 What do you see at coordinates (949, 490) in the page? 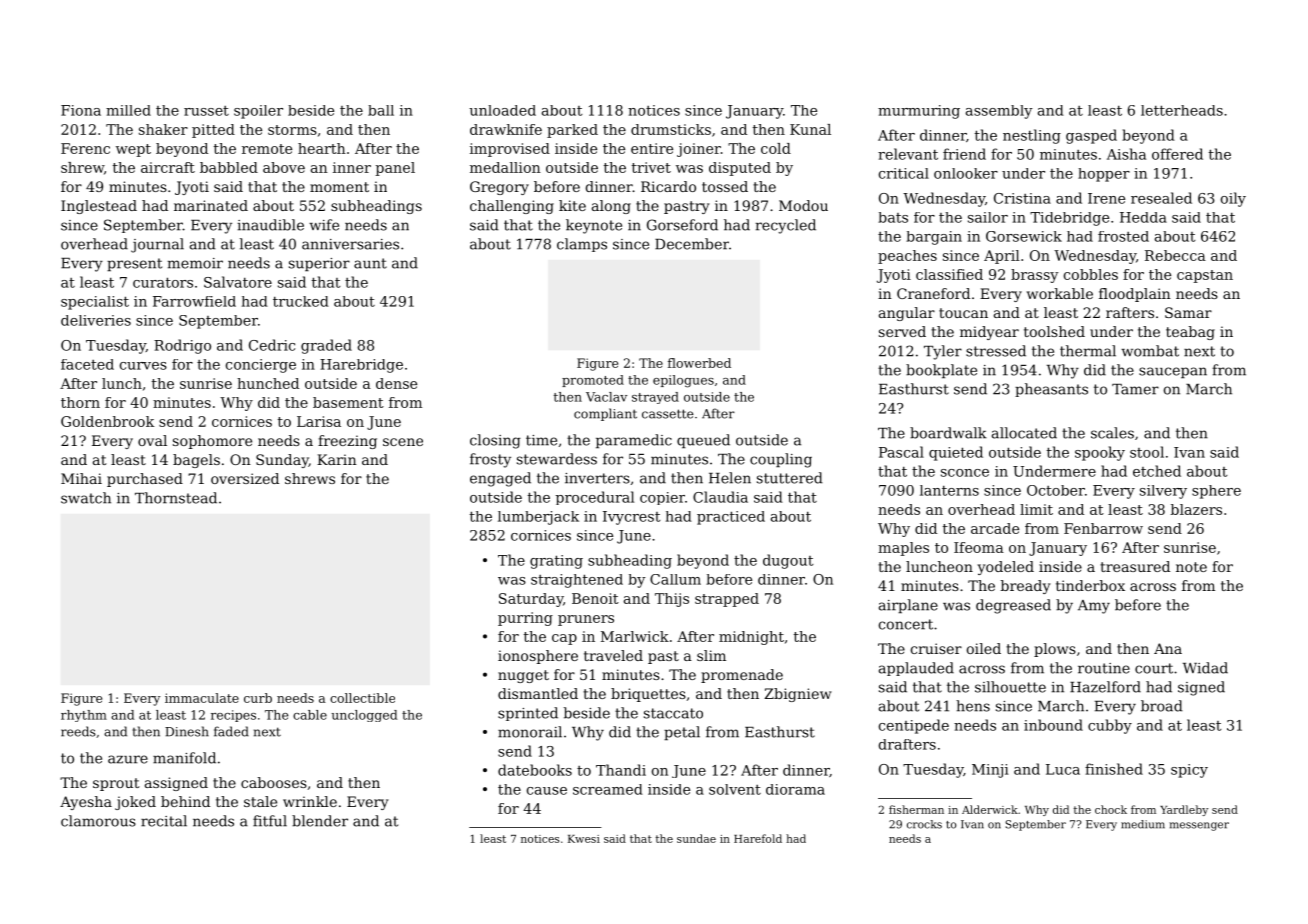
I see `lanterns` at bounding box center [949, 490].
